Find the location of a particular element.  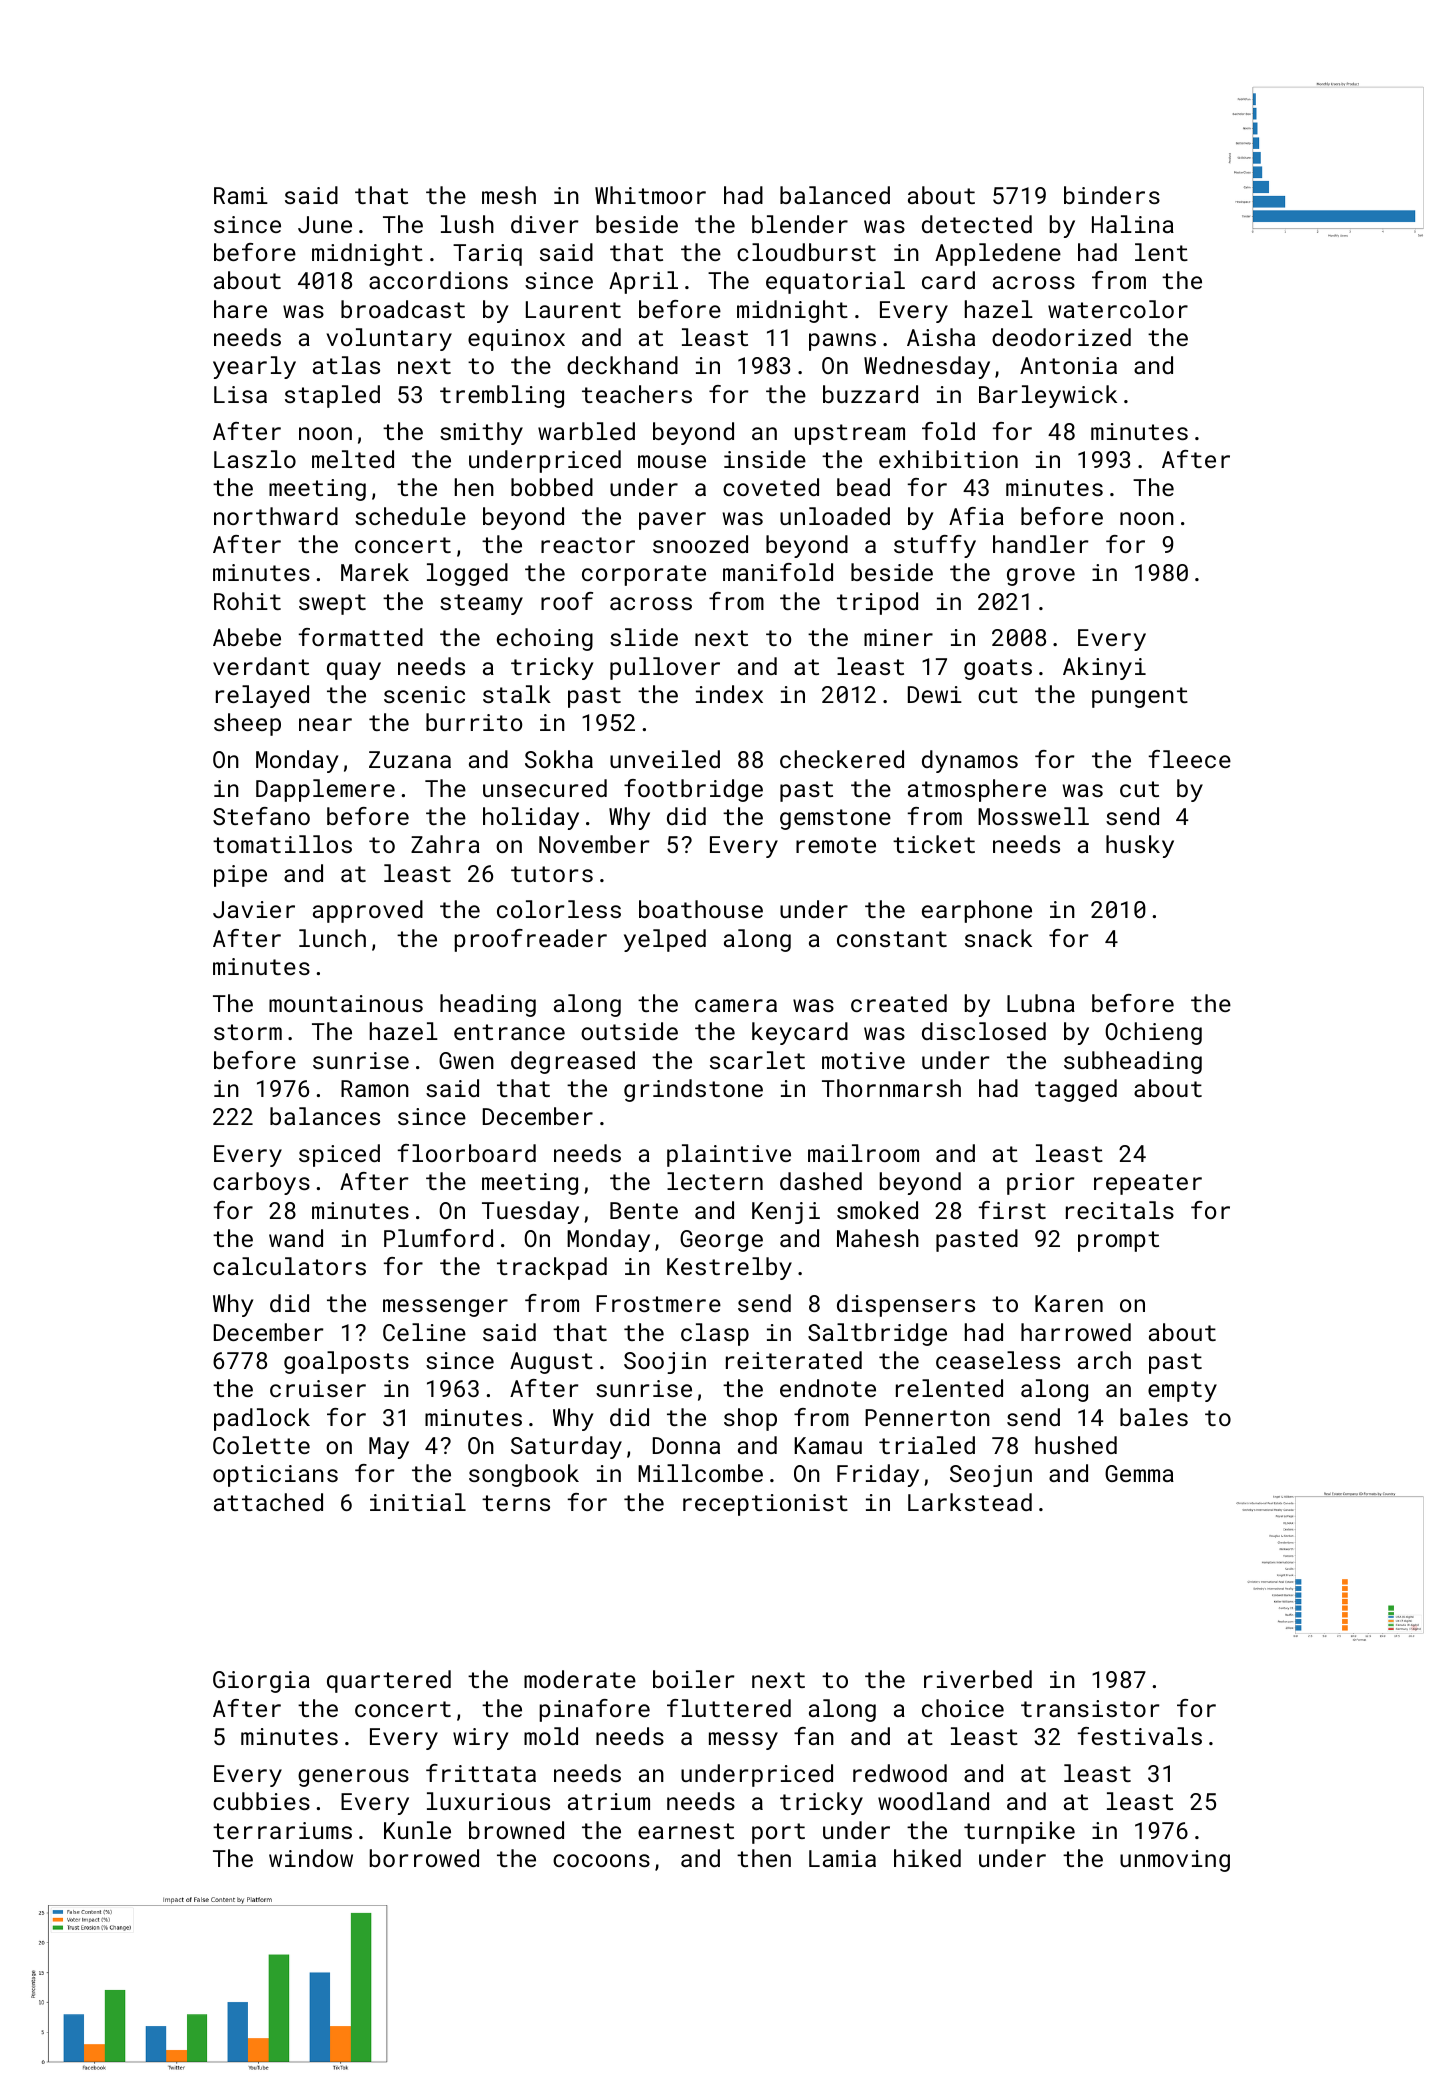

Giorgia is located at coordinates (261, 1682).
